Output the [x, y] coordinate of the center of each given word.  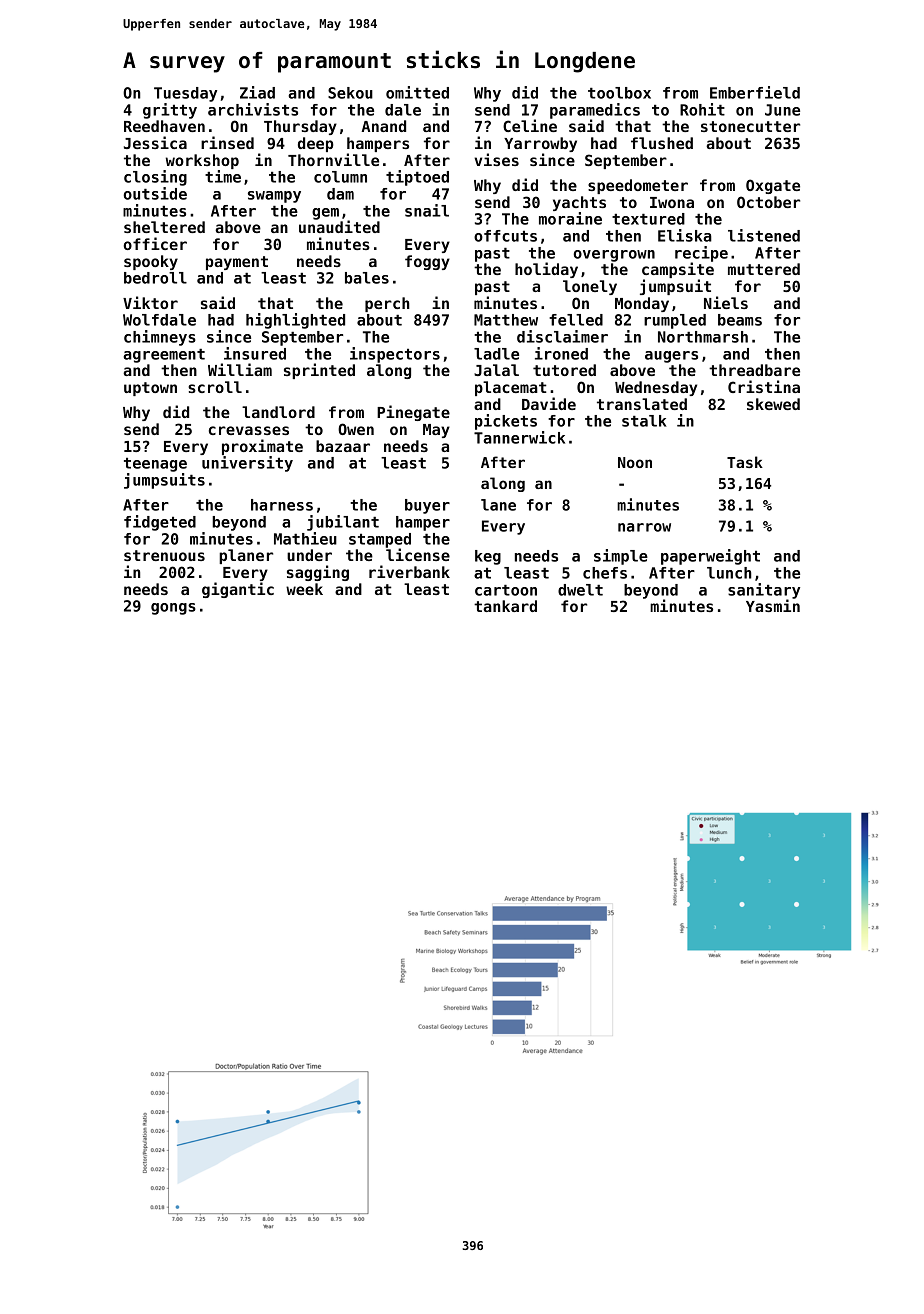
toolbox [619, 93]
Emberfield [755, 92]
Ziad [257, 92]
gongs [173, 609]
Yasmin [773, 605]
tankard [505, 606]
